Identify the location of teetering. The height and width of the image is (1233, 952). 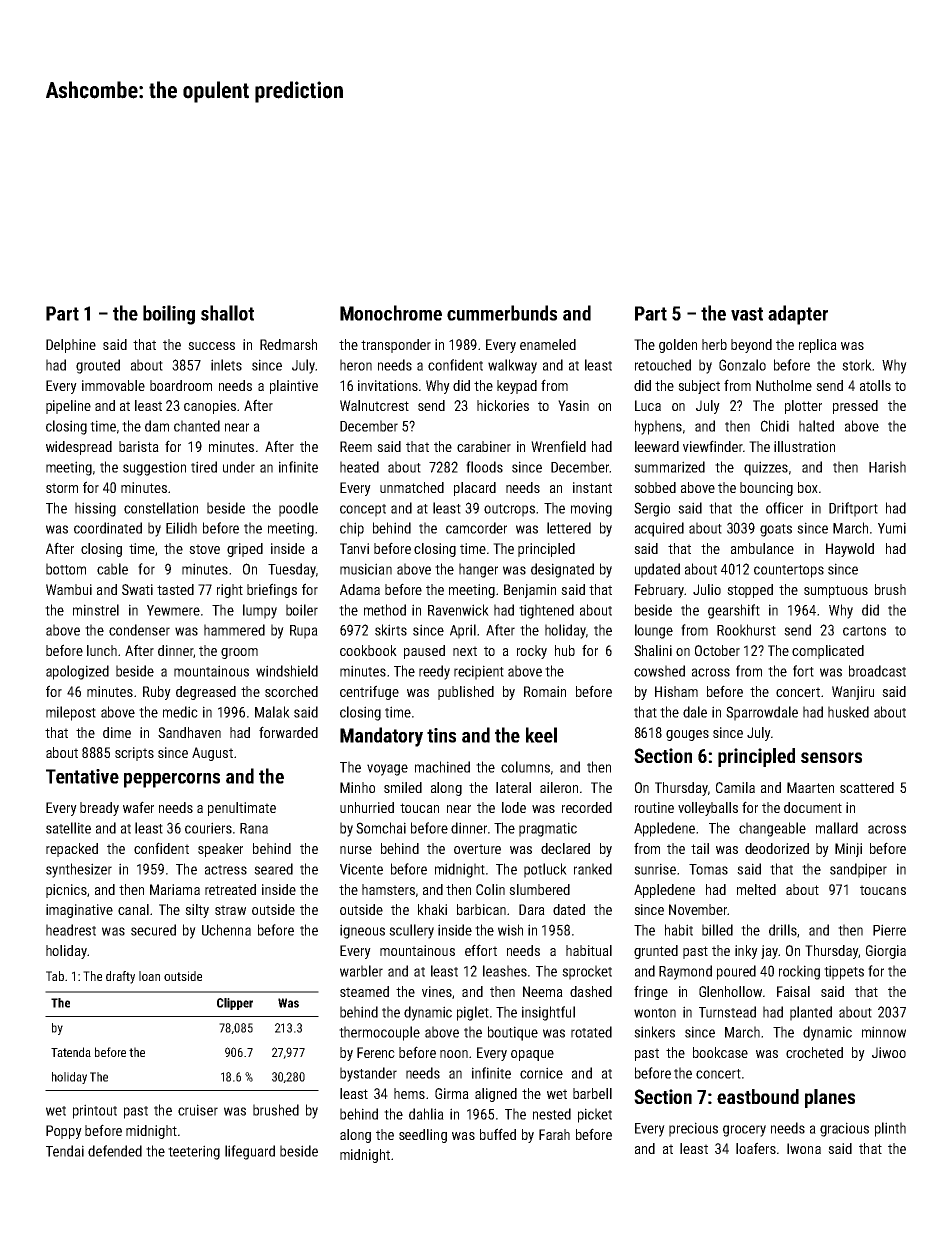
(194, 1152).
